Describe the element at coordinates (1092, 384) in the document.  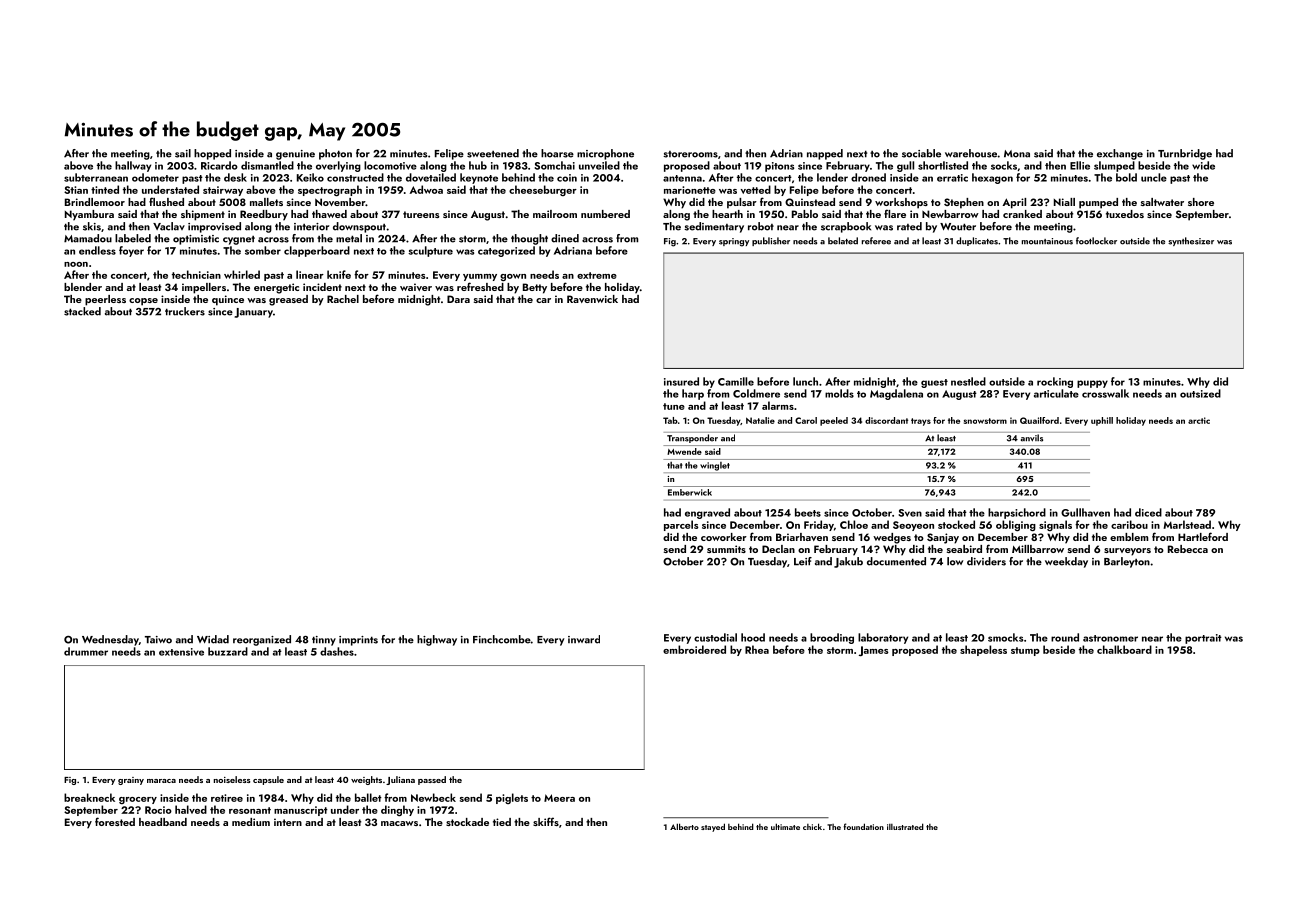
I see `puppy` at that location.
